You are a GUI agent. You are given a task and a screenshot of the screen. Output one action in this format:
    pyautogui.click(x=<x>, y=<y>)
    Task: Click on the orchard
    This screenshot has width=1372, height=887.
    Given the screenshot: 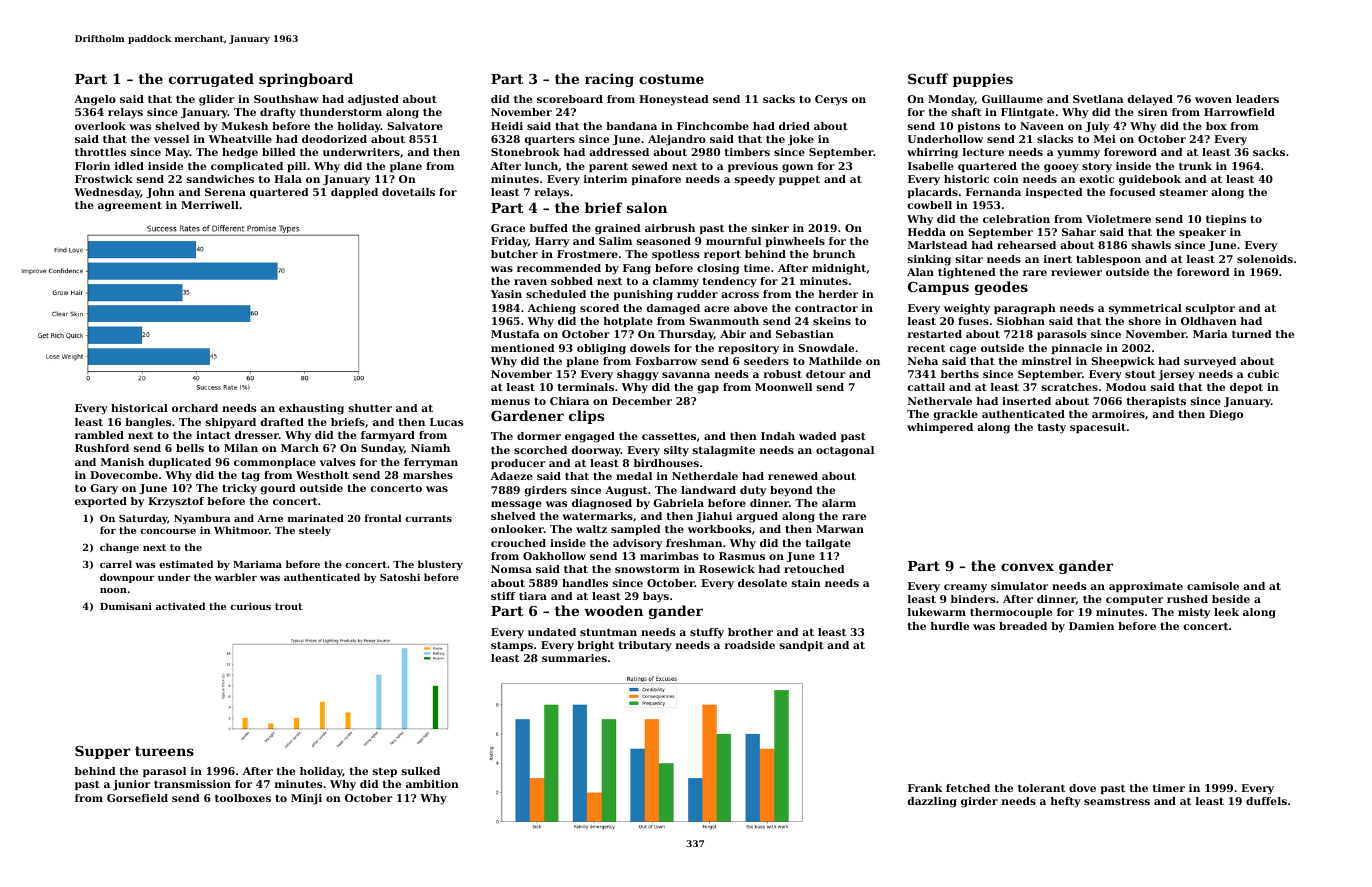 What is the action you would take?
    pyautogui.click(x=195, y=408)
